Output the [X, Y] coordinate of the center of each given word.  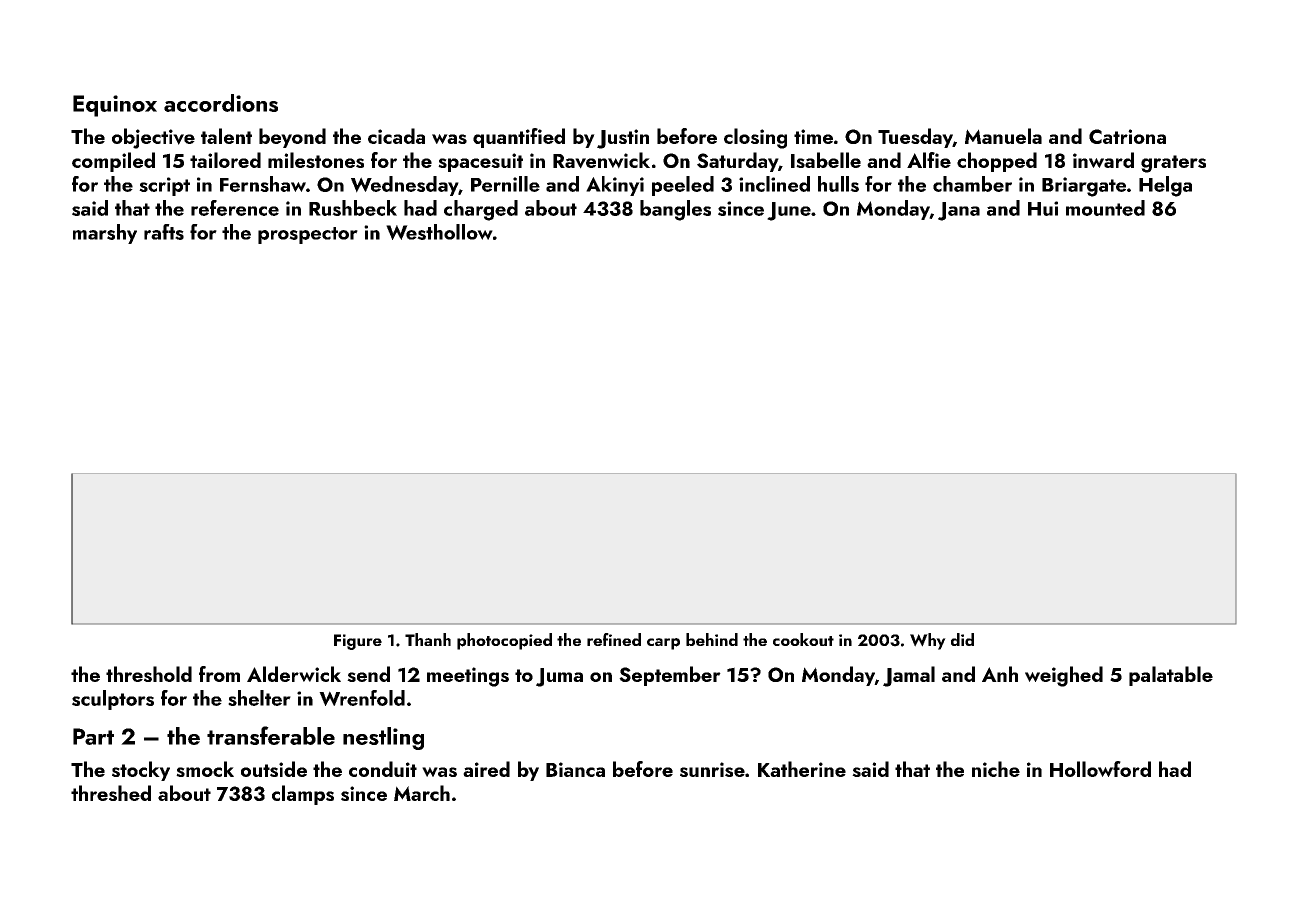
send [368, 674]
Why [928, 641]
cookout [803, 639]
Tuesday [915, 138]
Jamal [909, 676]
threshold [149, 674]
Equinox [115, 106]
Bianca [575, 769]
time [813, 136]
